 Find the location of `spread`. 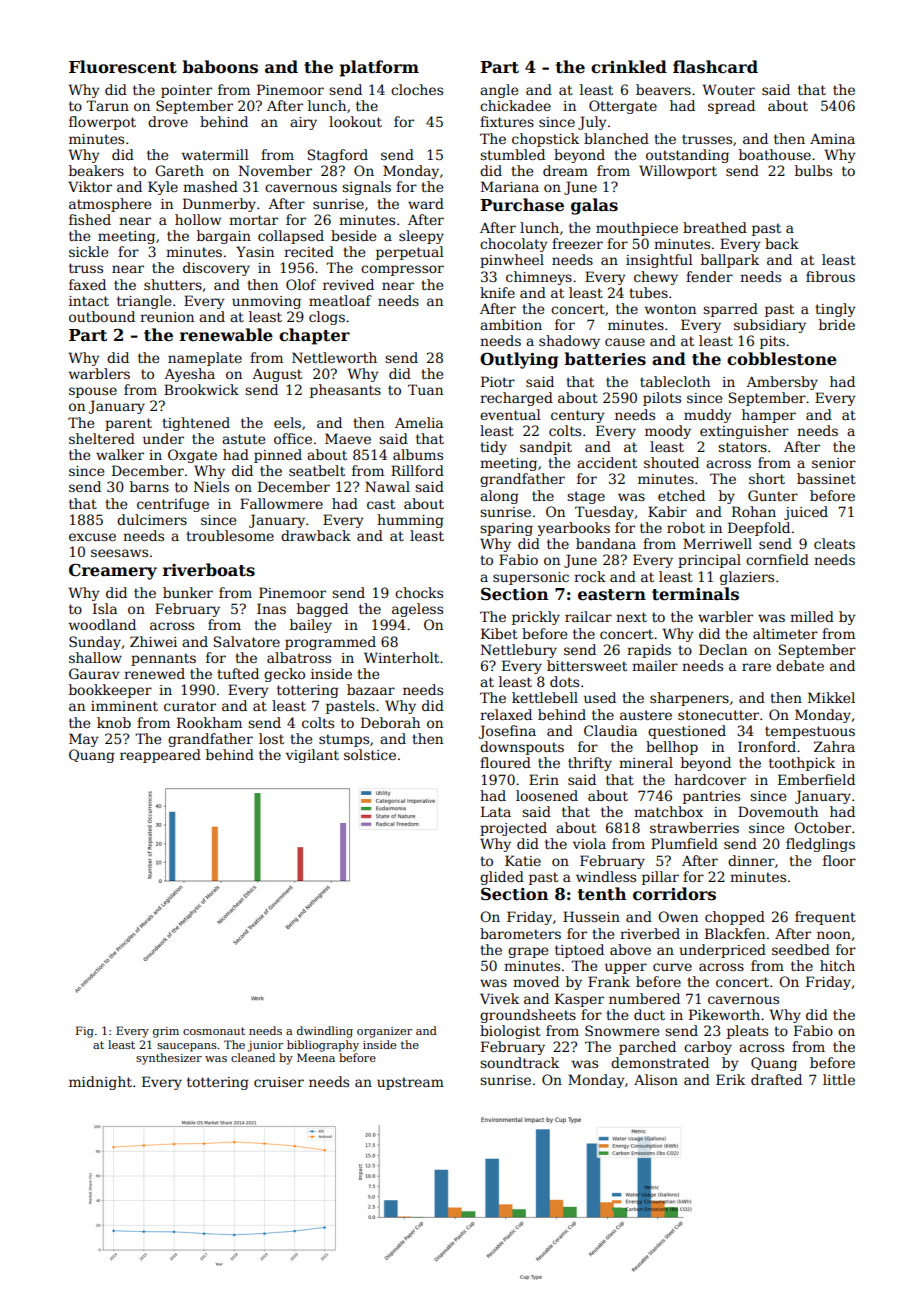

spread is located at coordinates (731, 107).
